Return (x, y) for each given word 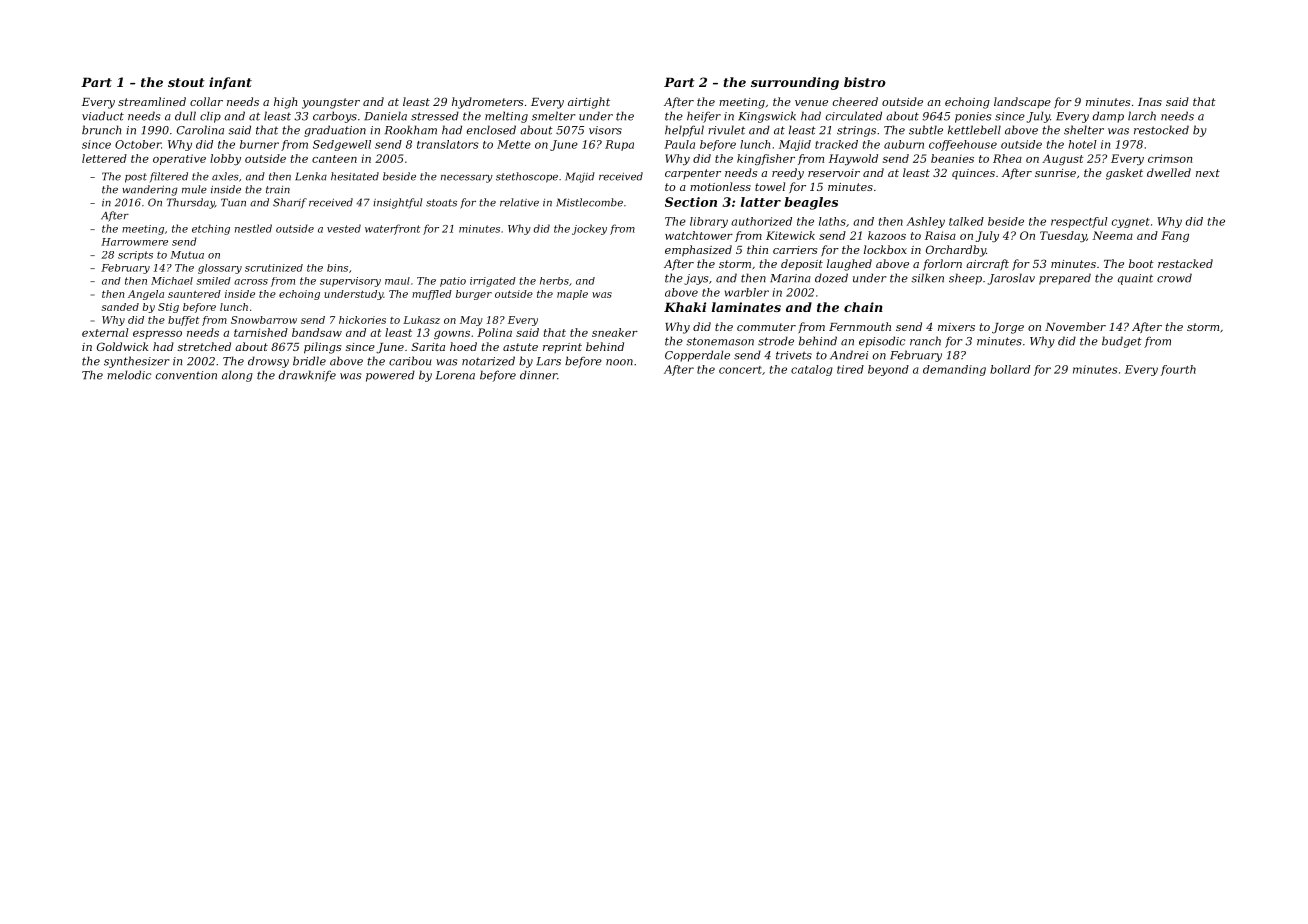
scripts (135, 256)
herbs (554, 281)
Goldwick (122, 346)
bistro (865, 82)
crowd (1174, 278)
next (1208, 173)
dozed (831, 278)
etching (211, 229)
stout (186, 82)
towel (770, 186)
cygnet (1131, 223)
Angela (146, 295)
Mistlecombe (589, 202)
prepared (1065, 279)
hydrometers (487, 103)
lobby (225, 159)
